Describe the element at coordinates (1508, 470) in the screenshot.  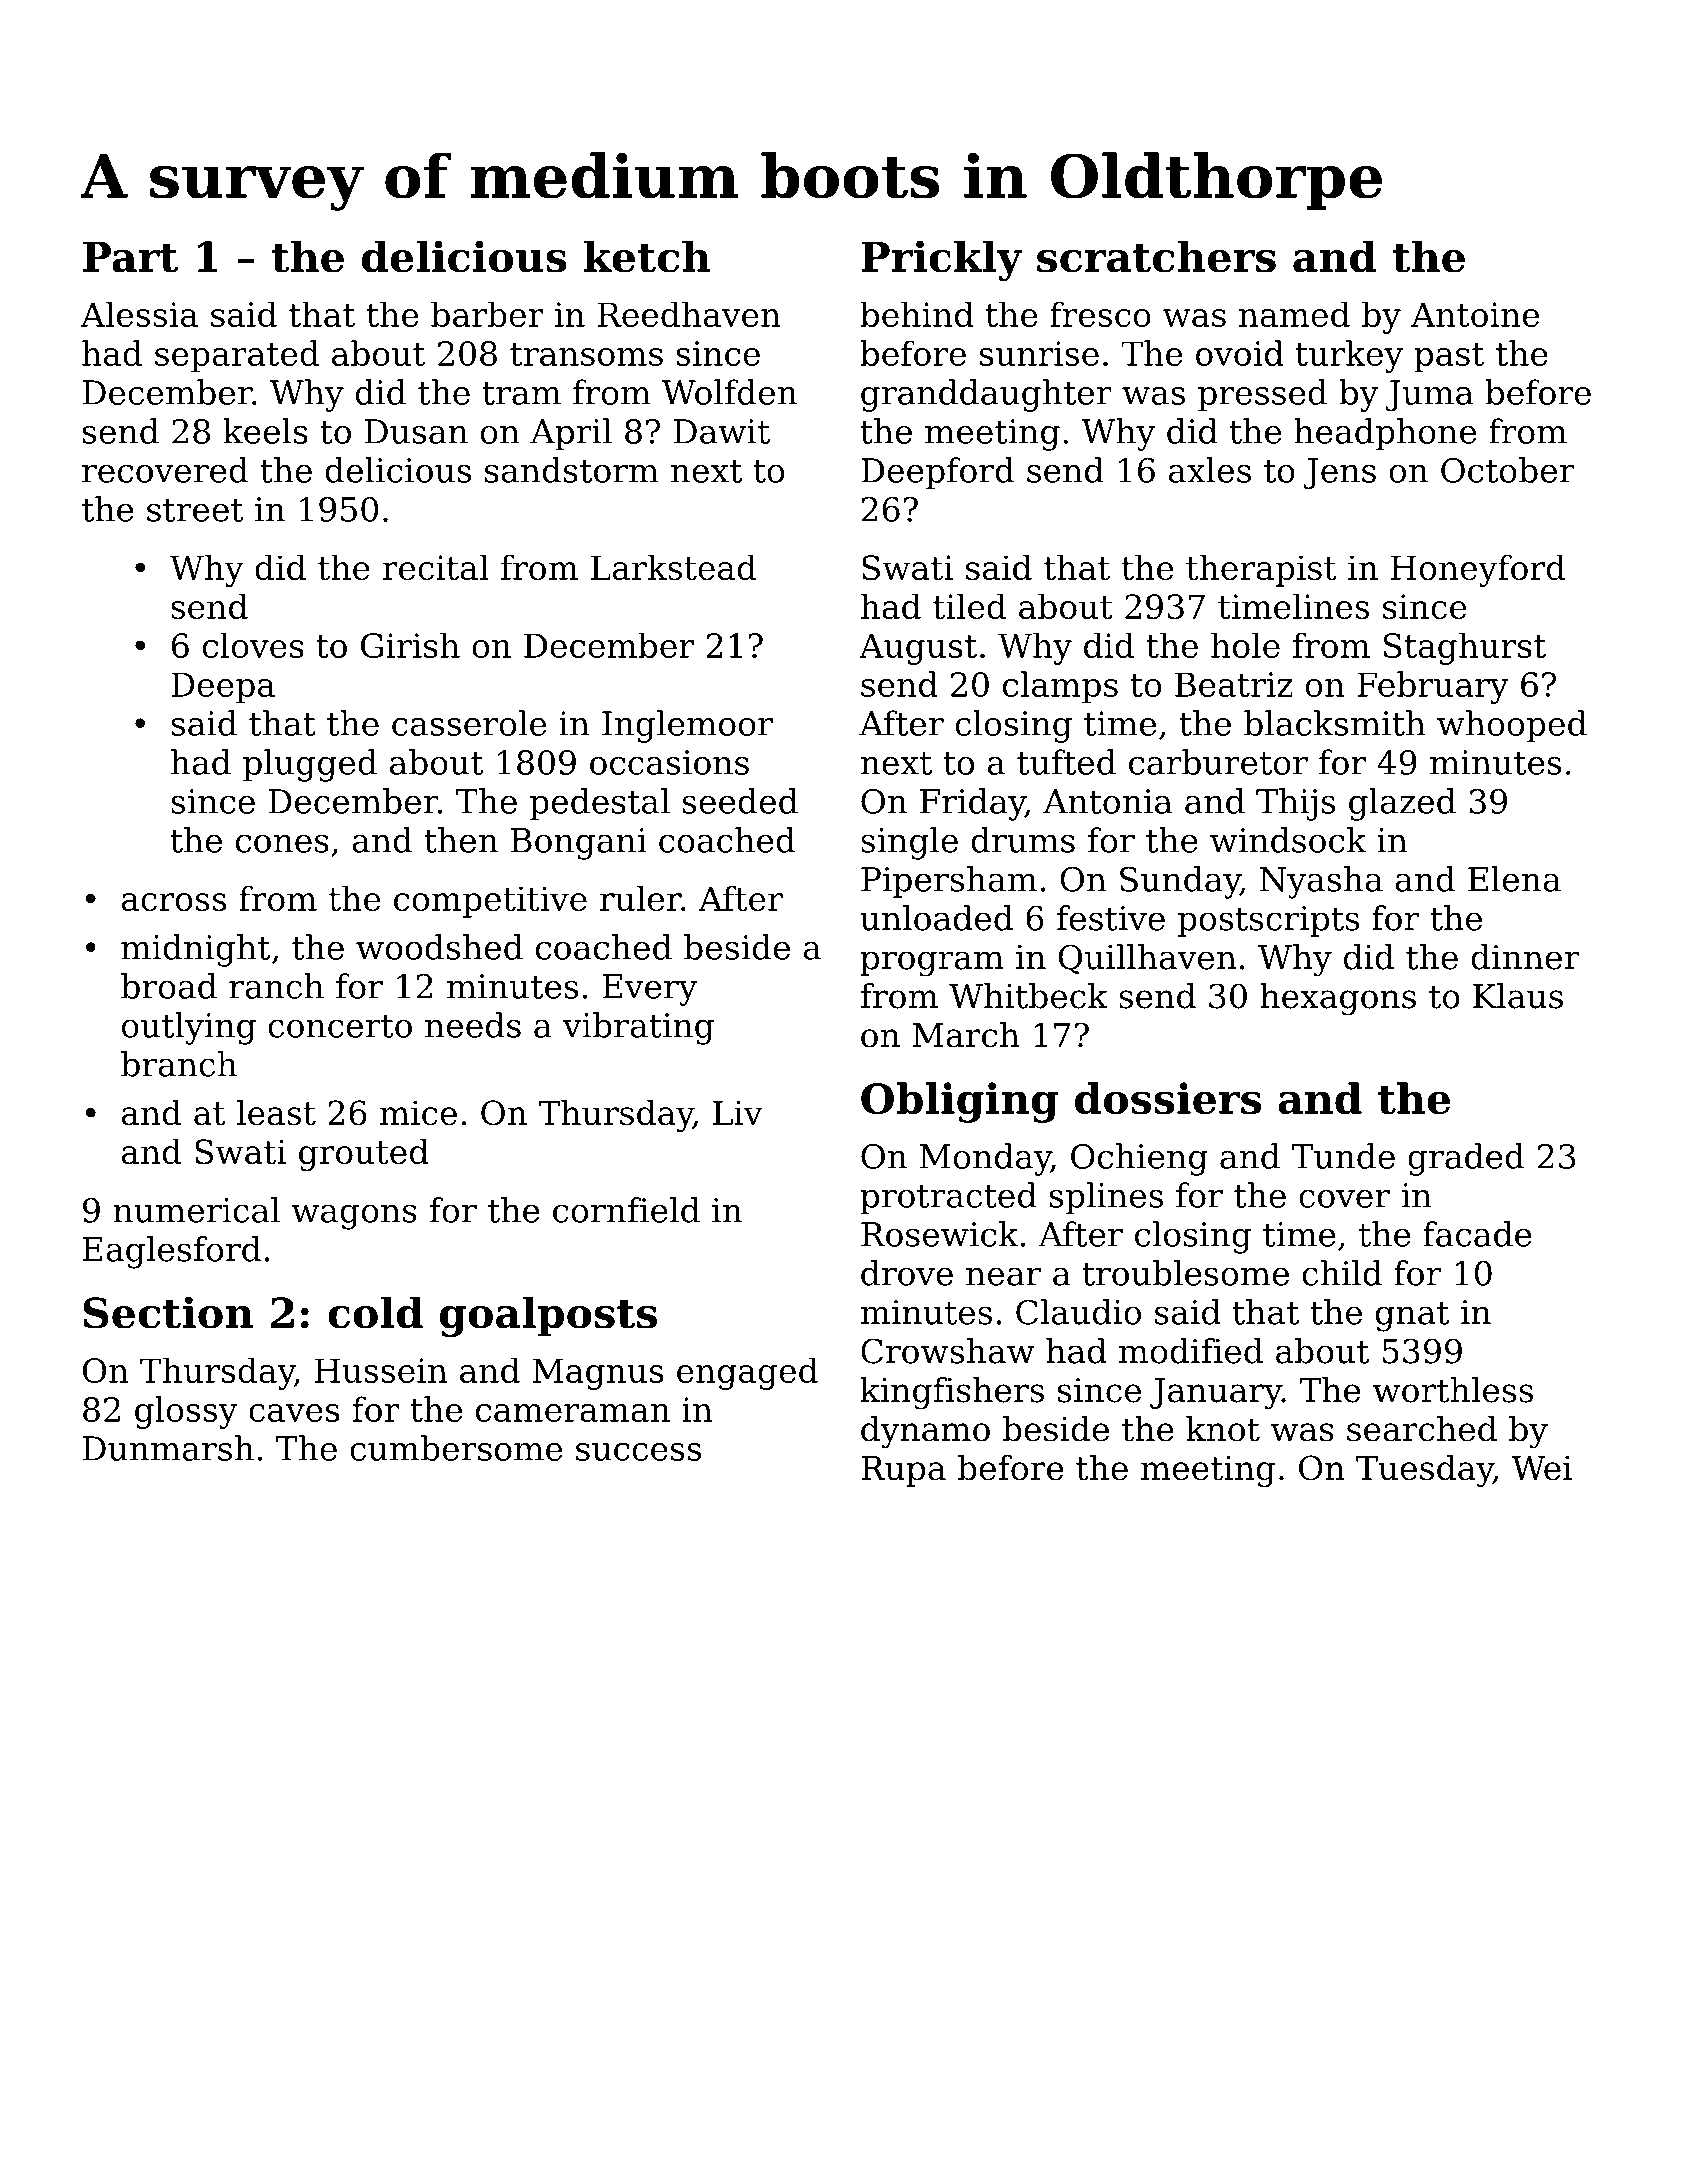
I see `October` at that location.
